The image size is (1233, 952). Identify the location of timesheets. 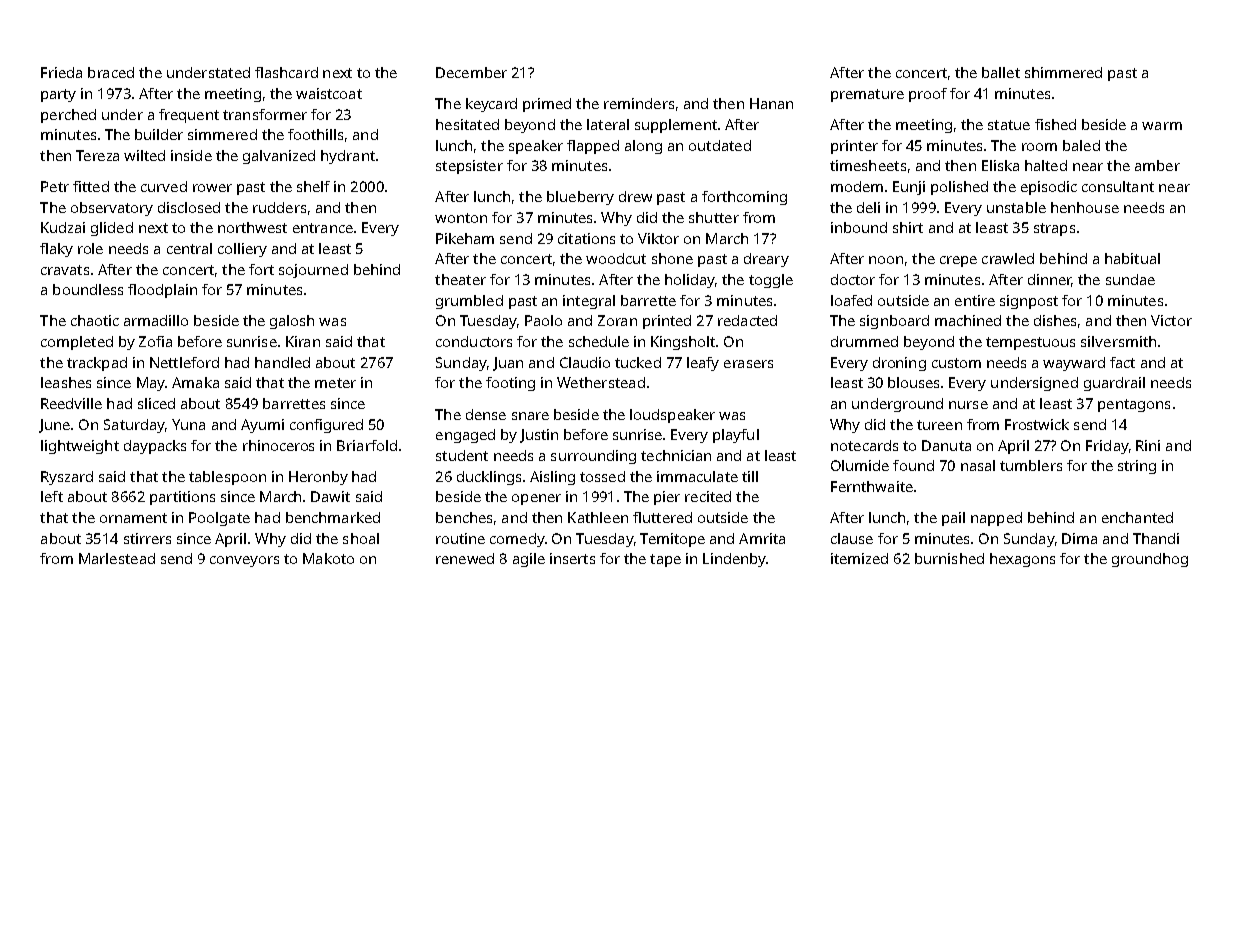
(868, 165).
